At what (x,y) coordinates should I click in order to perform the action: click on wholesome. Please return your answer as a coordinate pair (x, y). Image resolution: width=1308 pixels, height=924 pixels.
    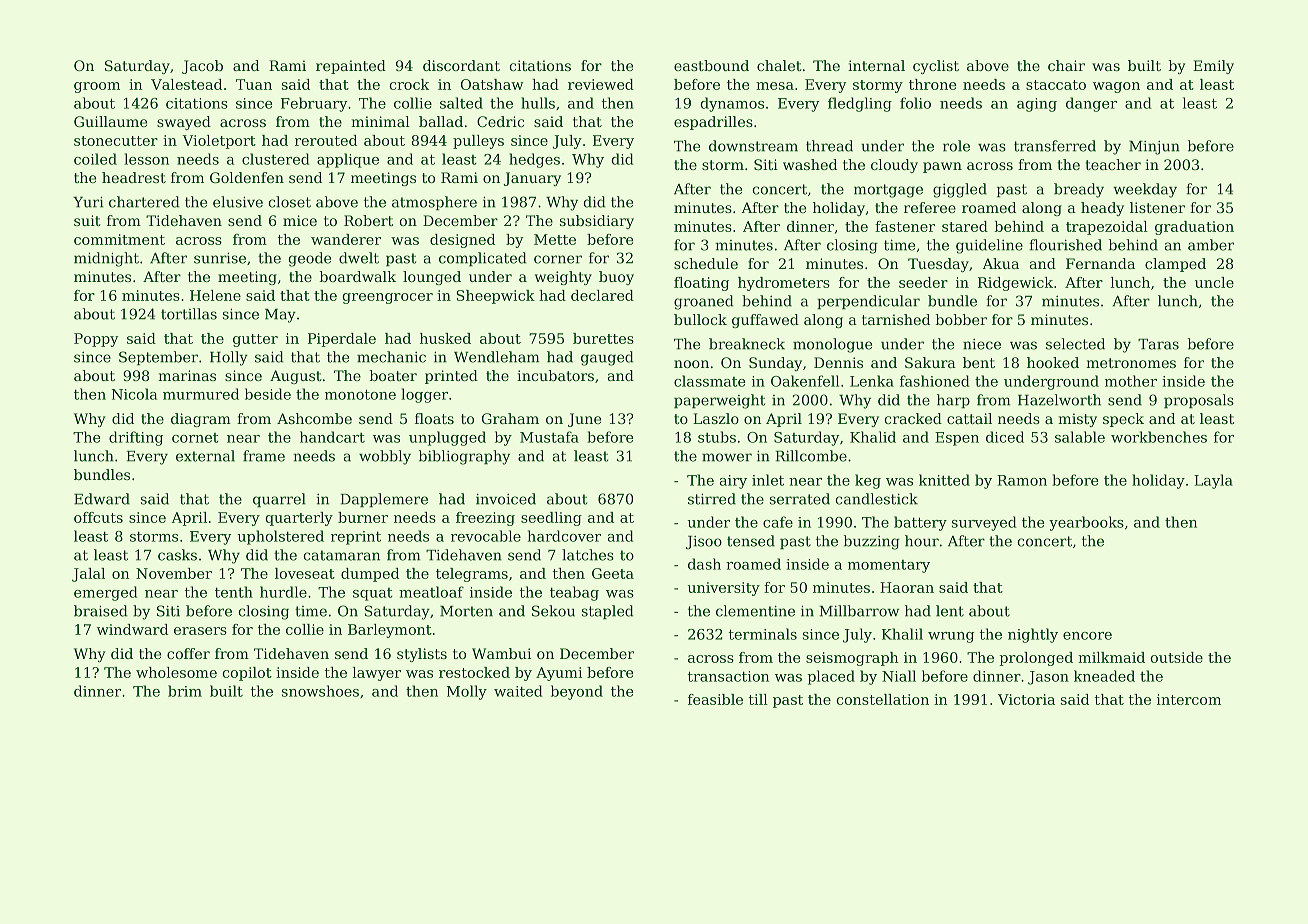
    Looking at the image, I should click on (176, 672).
